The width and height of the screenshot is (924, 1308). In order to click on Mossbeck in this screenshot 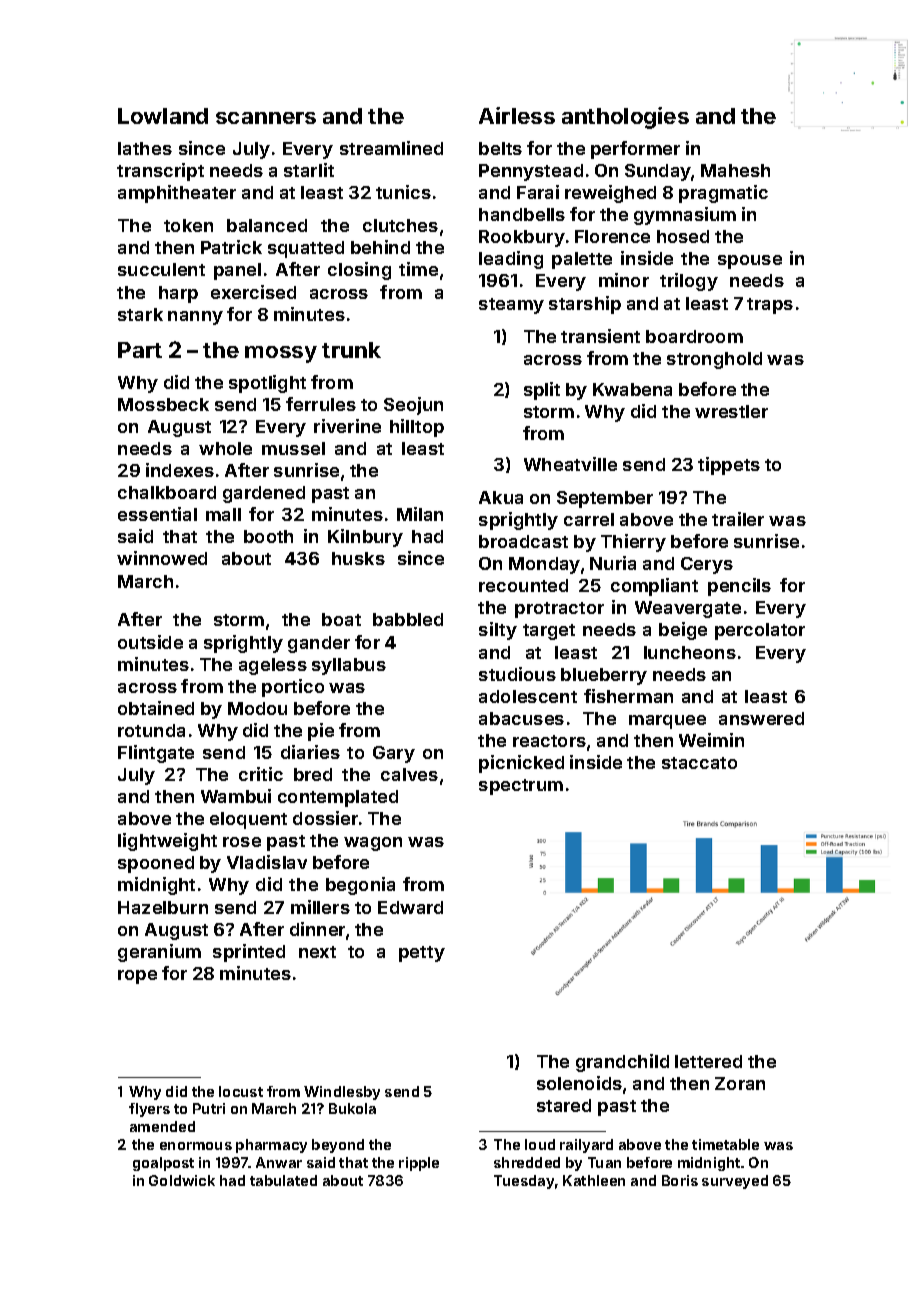, I will do `click(163, 404)`.
